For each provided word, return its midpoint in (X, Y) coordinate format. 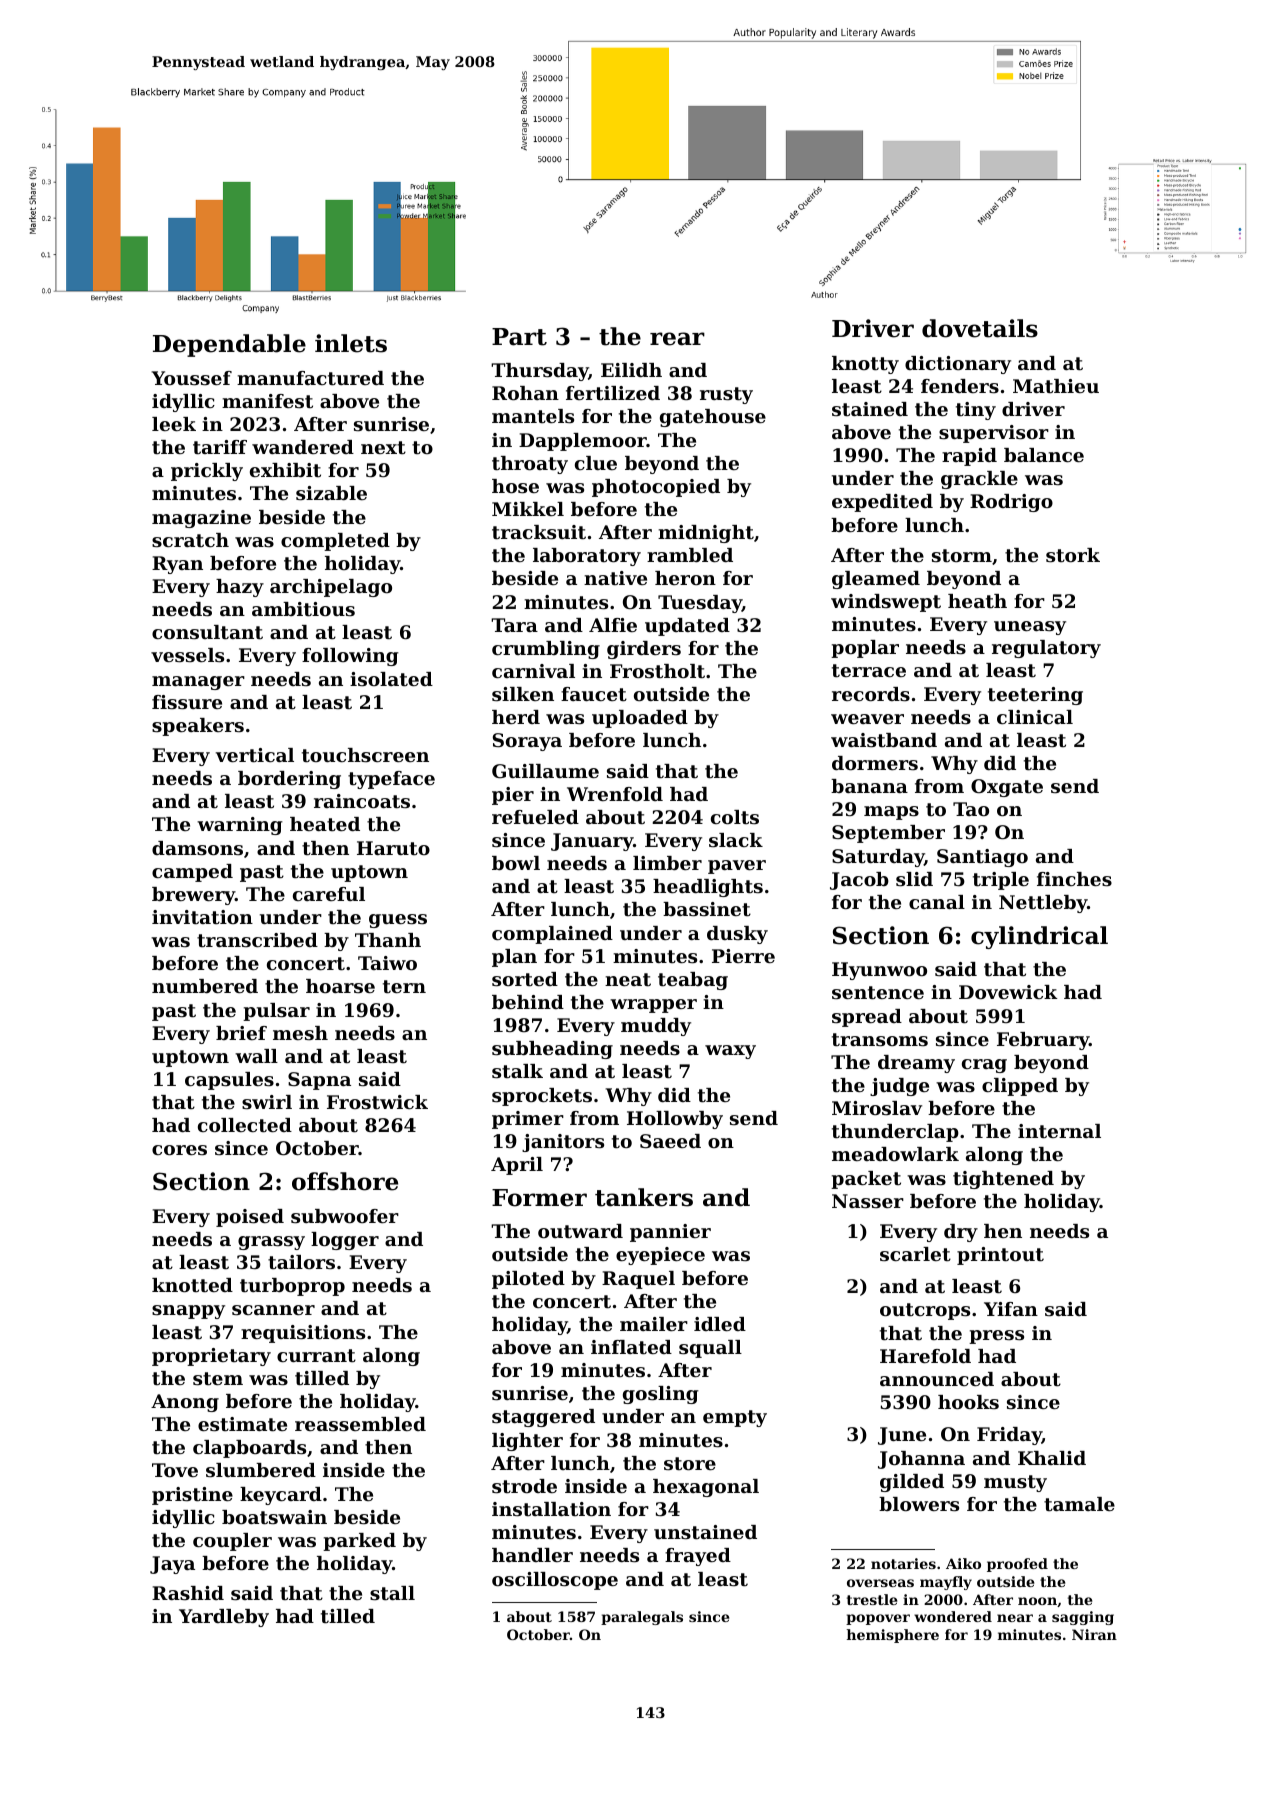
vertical (255, 755)
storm (962, 556)
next (383, 448)
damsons (197, 848)
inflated (631, 1347)
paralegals (642, 1618)
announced (937, 1379)
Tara (514, 625)
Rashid (188, 1593)
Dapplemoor (583, 442)
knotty (865, 365)
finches (1074, 879)
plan (514, 958)
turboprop (292, 1287)
